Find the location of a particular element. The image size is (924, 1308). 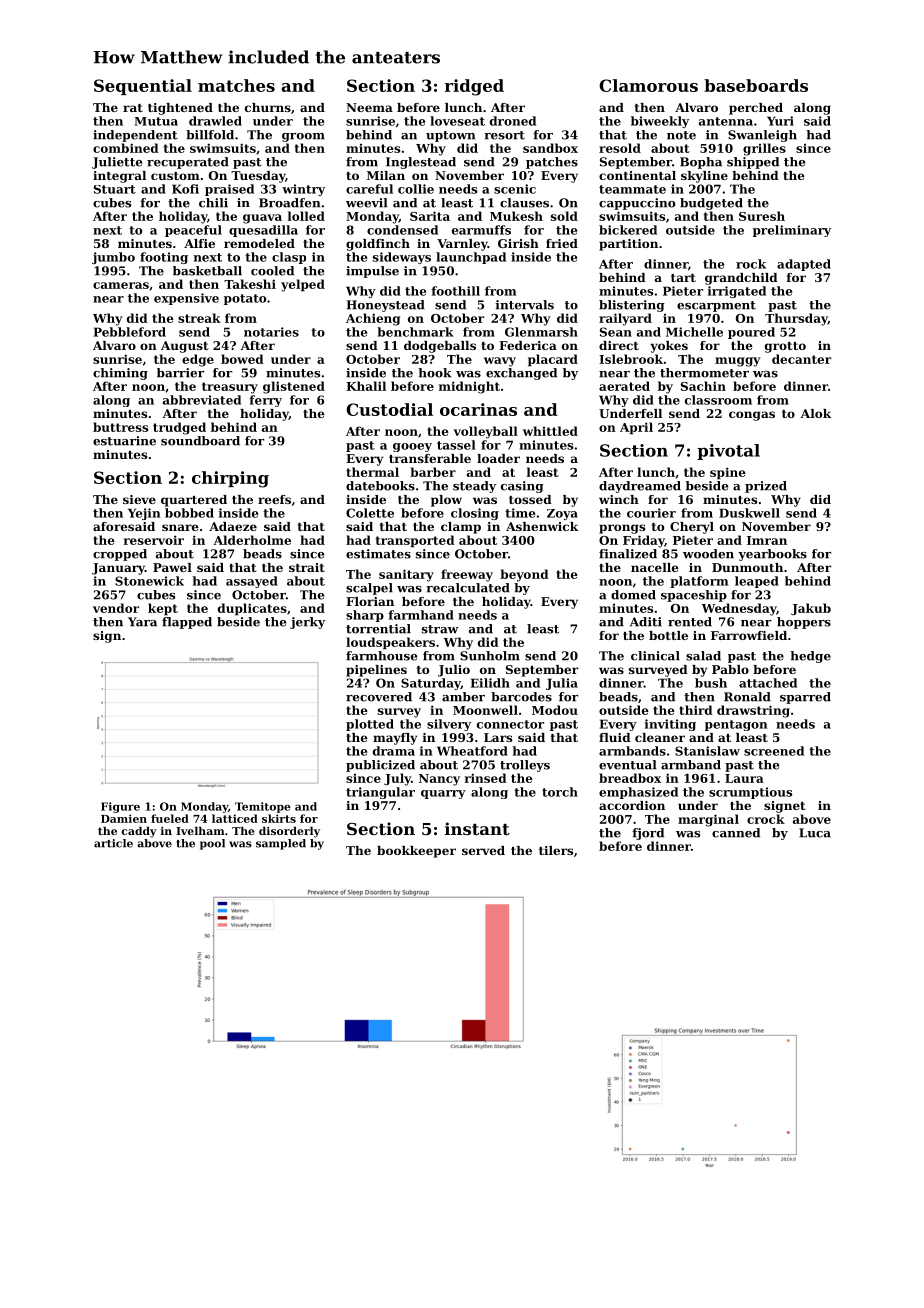

Clamorous is located at coordinates (648, 85).
